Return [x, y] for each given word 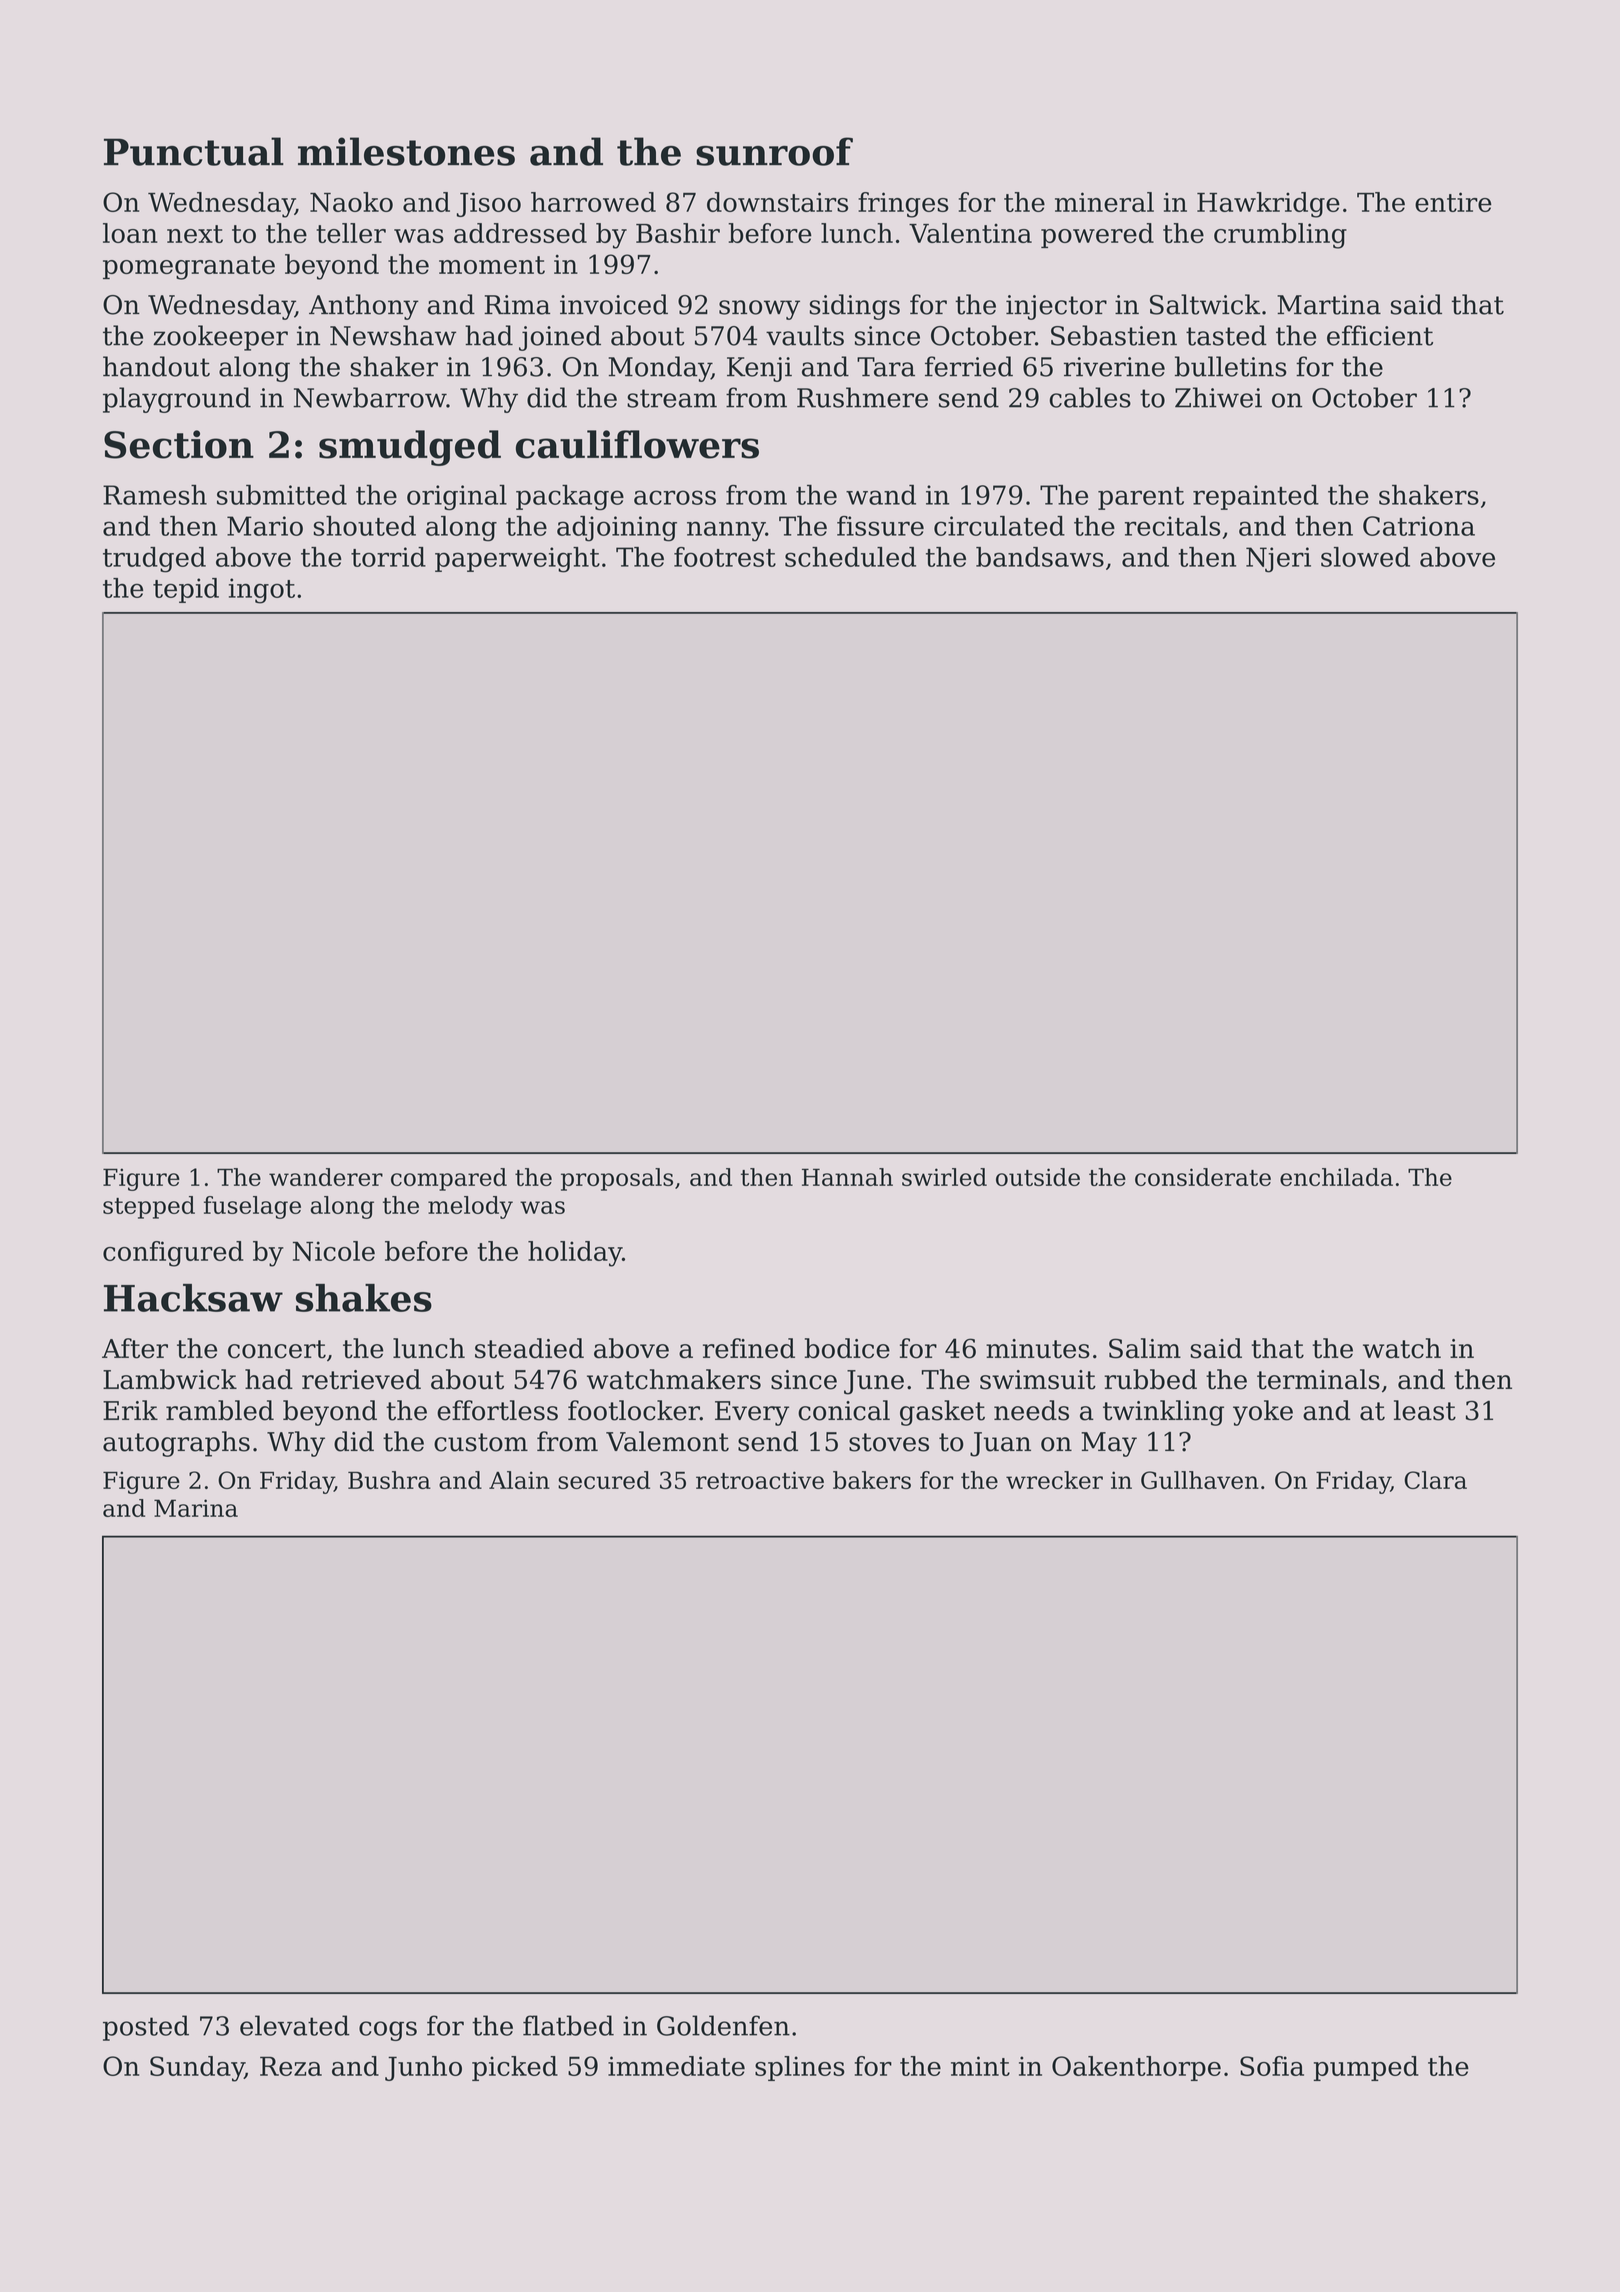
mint [980, 2066]
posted [146, 2028]
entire [1453, 202]
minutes [1038, 1349]
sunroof [774, 151]
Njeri [1278, 560]
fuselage [252, 1207]
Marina [196, 1508]
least [1425, 1410]
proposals [617, 1179]
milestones [406, 151]
